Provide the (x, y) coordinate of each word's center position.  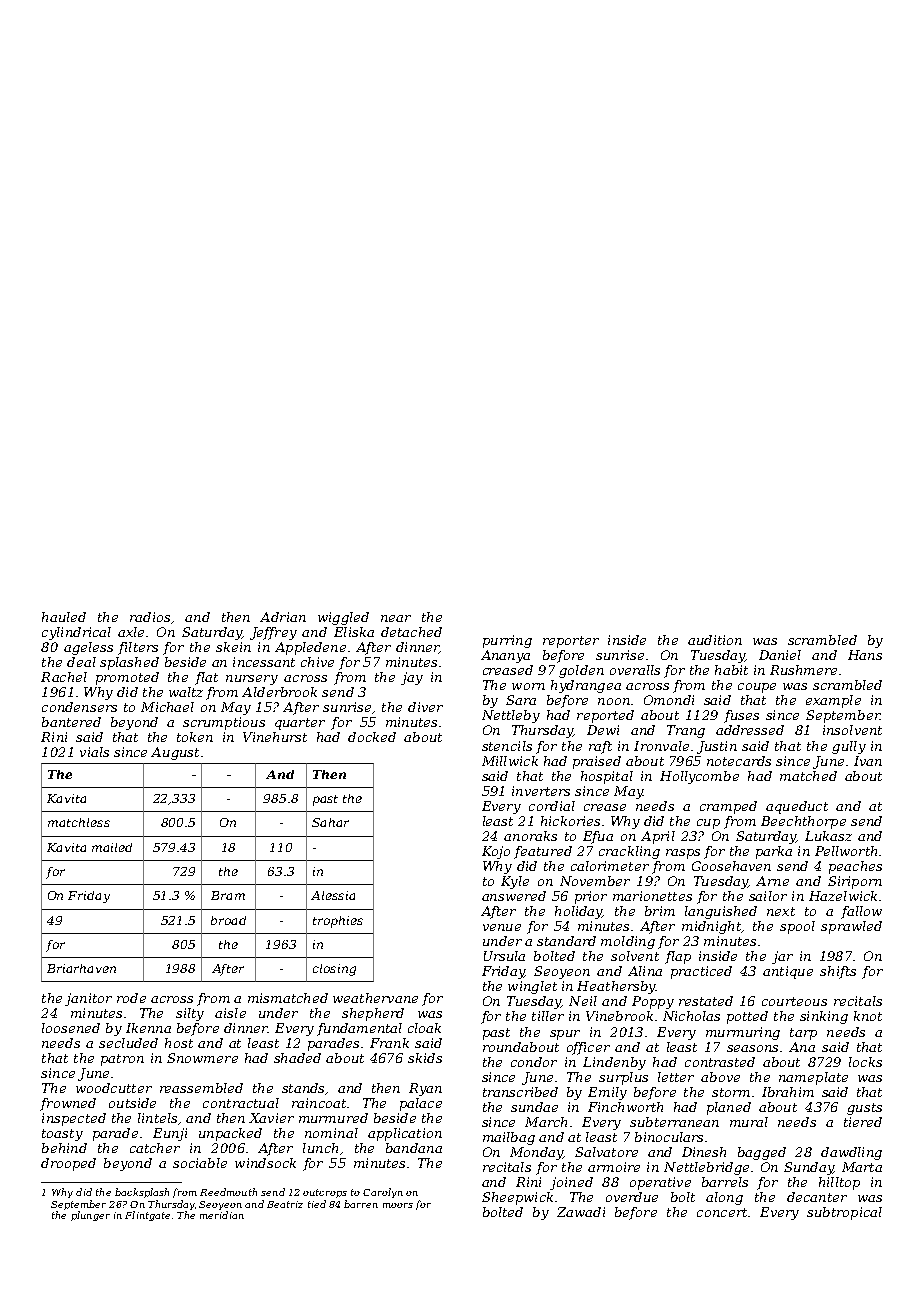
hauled (64, 617)
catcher (155, 1148)
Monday (536, 1153)
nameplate (813, 1078)
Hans (865, 655)
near (396, 618)
